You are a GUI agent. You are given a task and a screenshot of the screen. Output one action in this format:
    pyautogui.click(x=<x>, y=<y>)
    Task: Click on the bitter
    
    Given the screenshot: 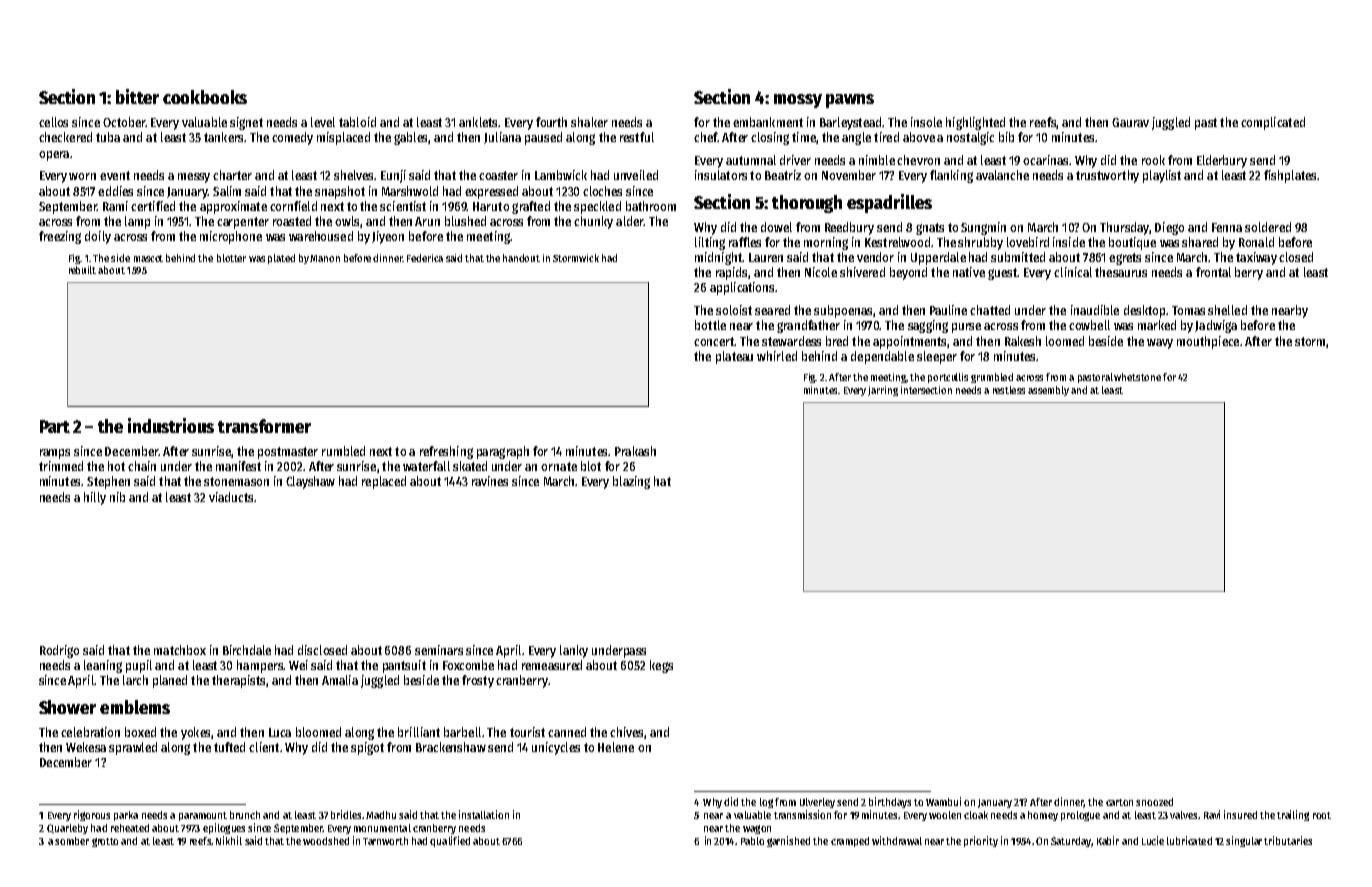 What is the action you would take?
    pyautogui.click(x=137, y=96)
